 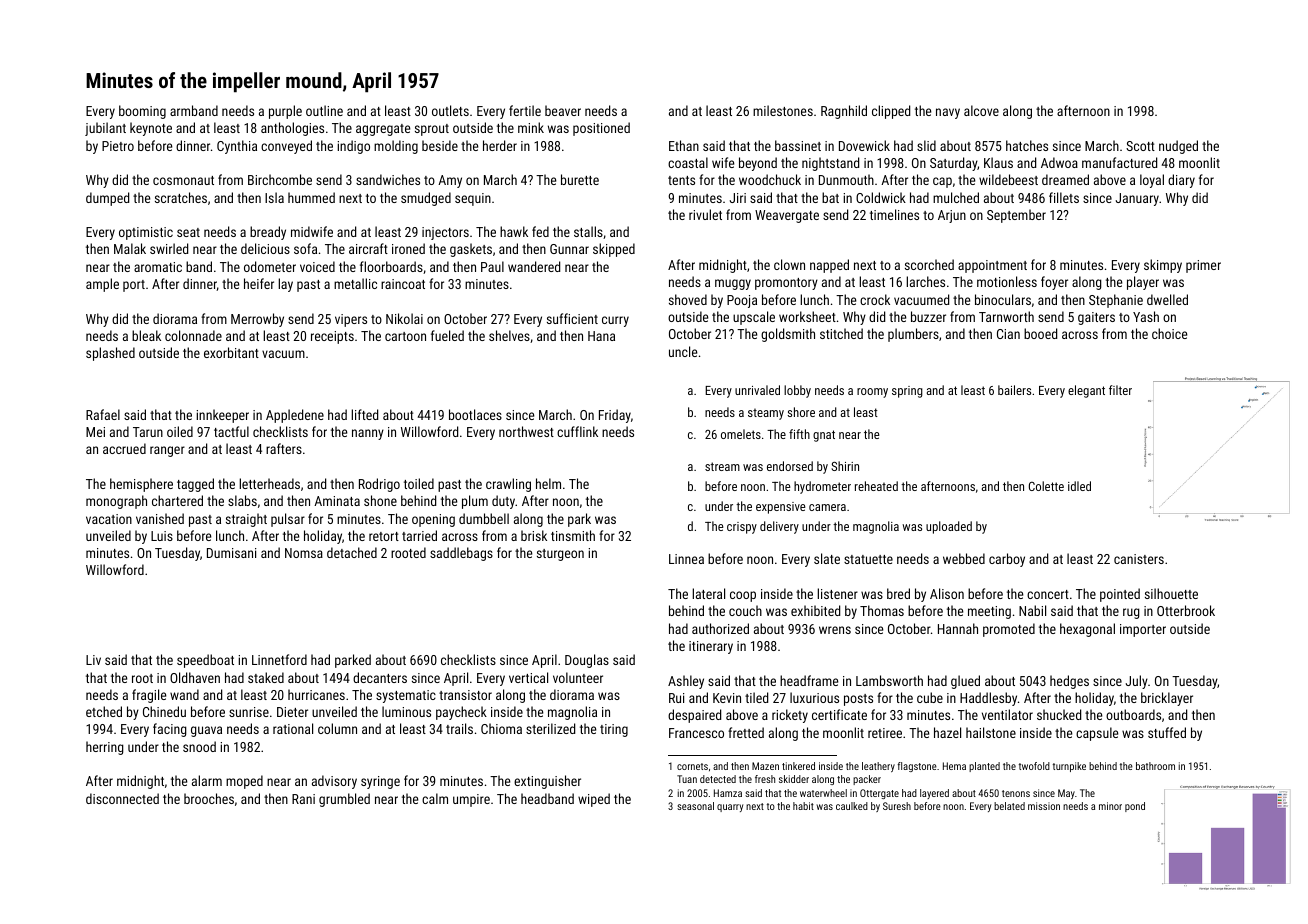 I want to click on belated, so click(x=1009, y=806).
